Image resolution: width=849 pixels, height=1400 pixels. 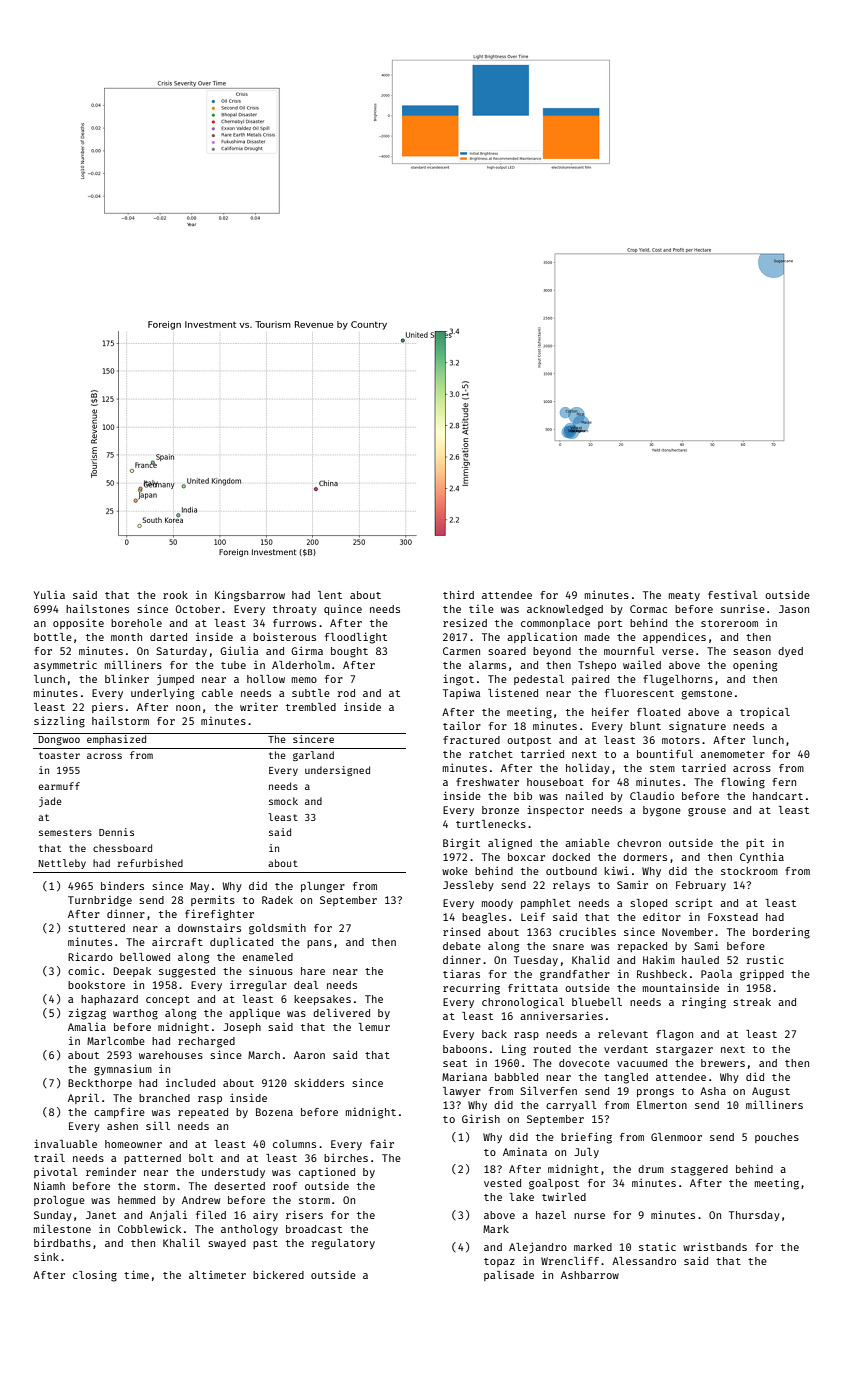 I want to click on boisterous, so click(x=284, y=637).
